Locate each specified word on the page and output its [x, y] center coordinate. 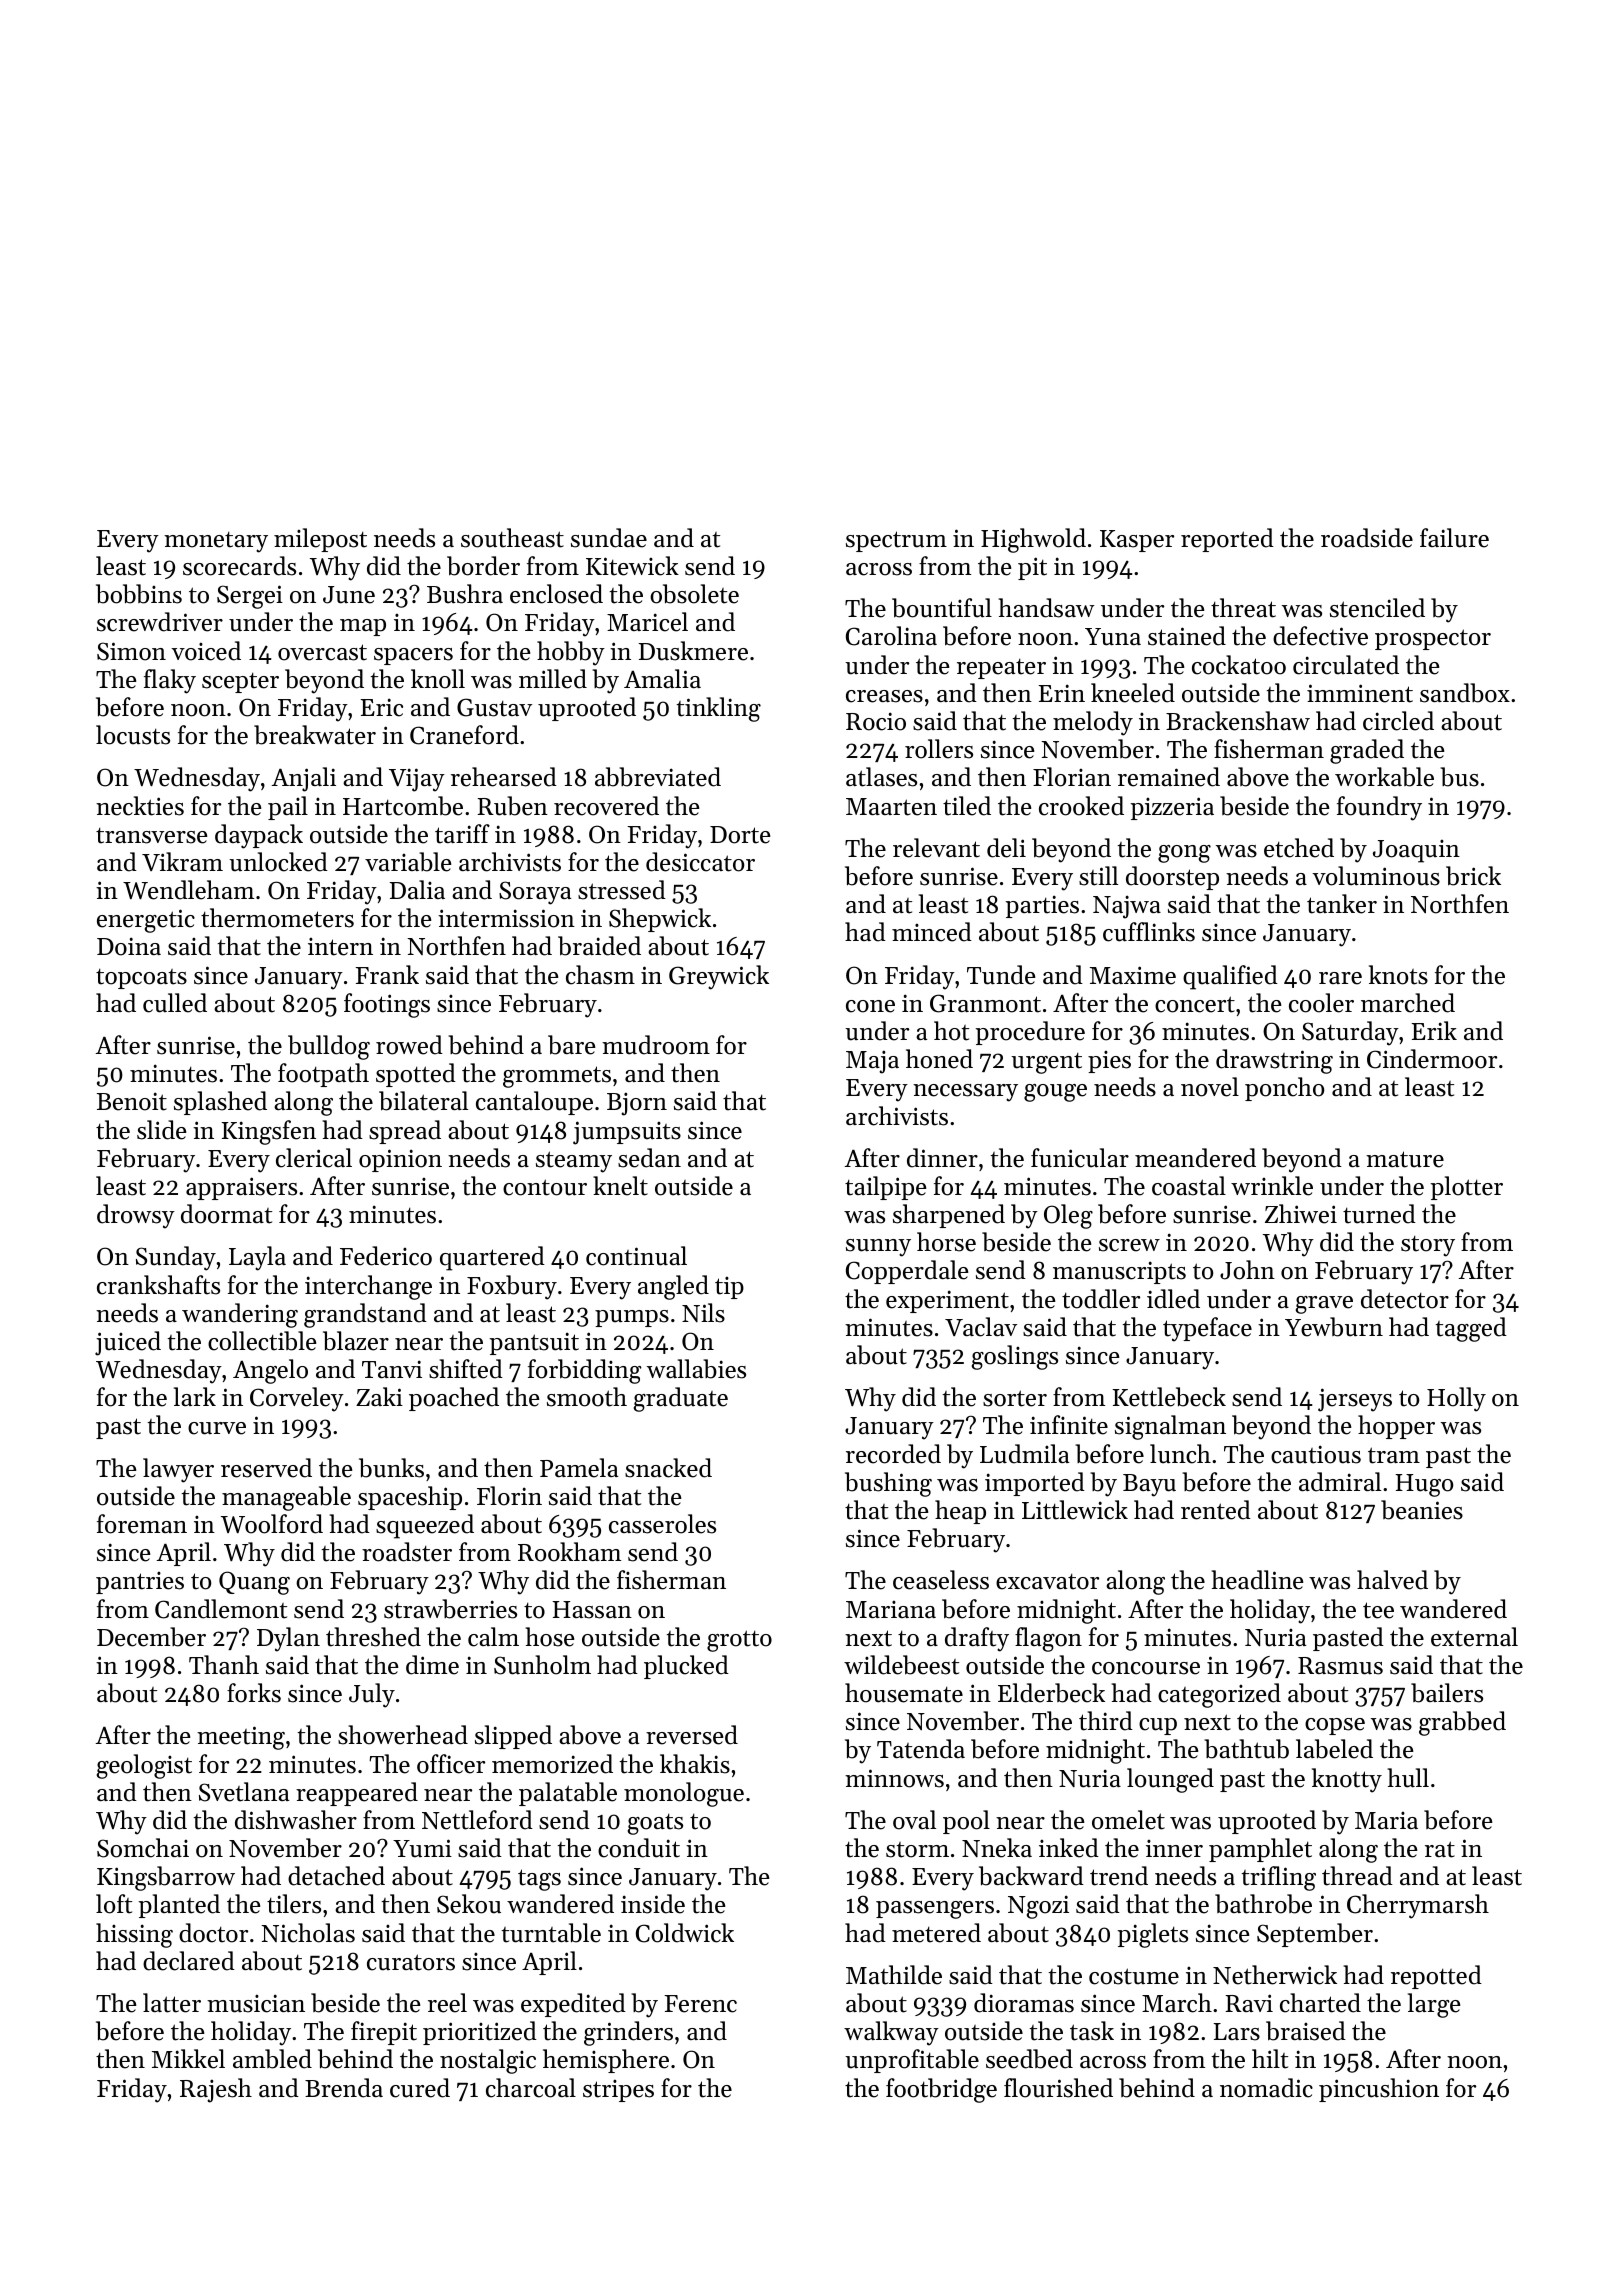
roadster [407, 1552]
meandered [1195, 1158]
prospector [1433, 639]
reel [447, 2003]
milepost [320, 540]
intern [340, 947]
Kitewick [632, 566]
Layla [257, 1258]
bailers [1447, 1693]
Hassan [592, 1610]
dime [432, 1665]
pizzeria [1172, 808]
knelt [620, 1186]
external [1474, 1637]
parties [1042, 906]
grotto [739, 1641]
